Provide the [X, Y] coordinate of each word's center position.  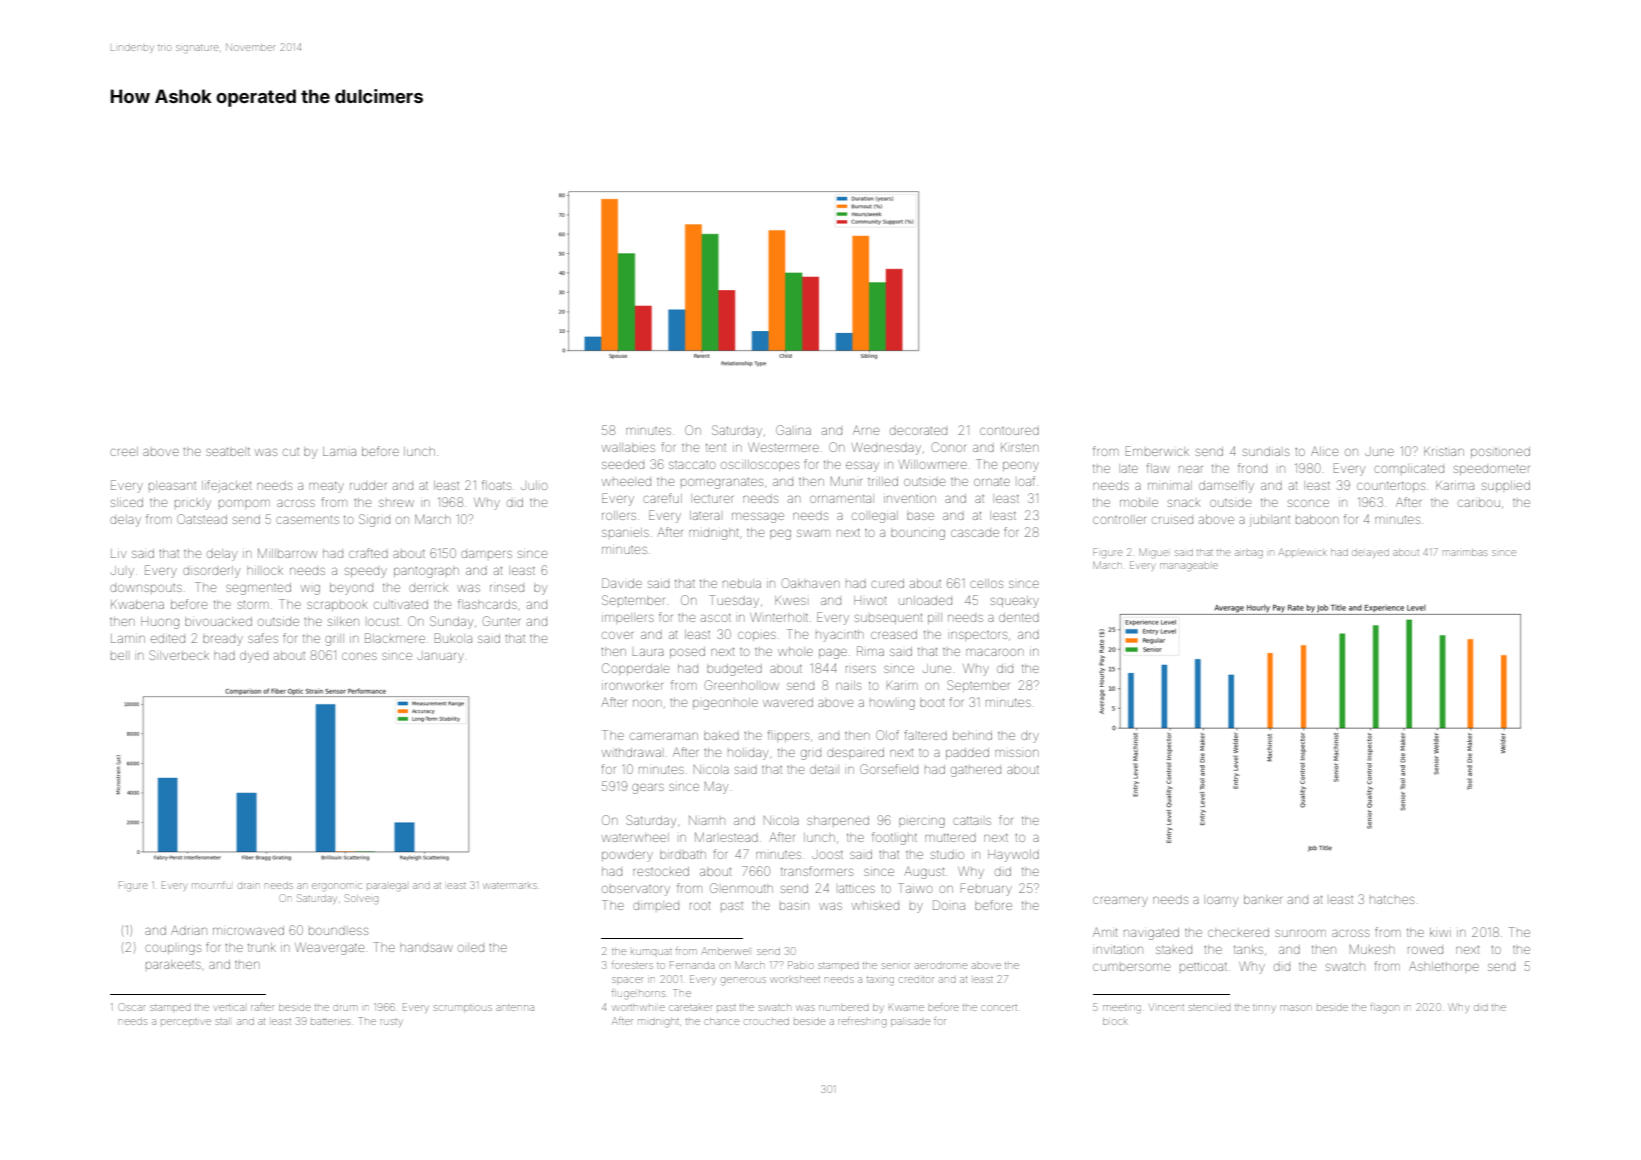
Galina [793, 430]
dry [1030, 738]
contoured [1009, 431]
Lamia [339, 451]
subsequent [888, 619]
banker [1263, 899]
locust [383, 622]
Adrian [189, 930]
